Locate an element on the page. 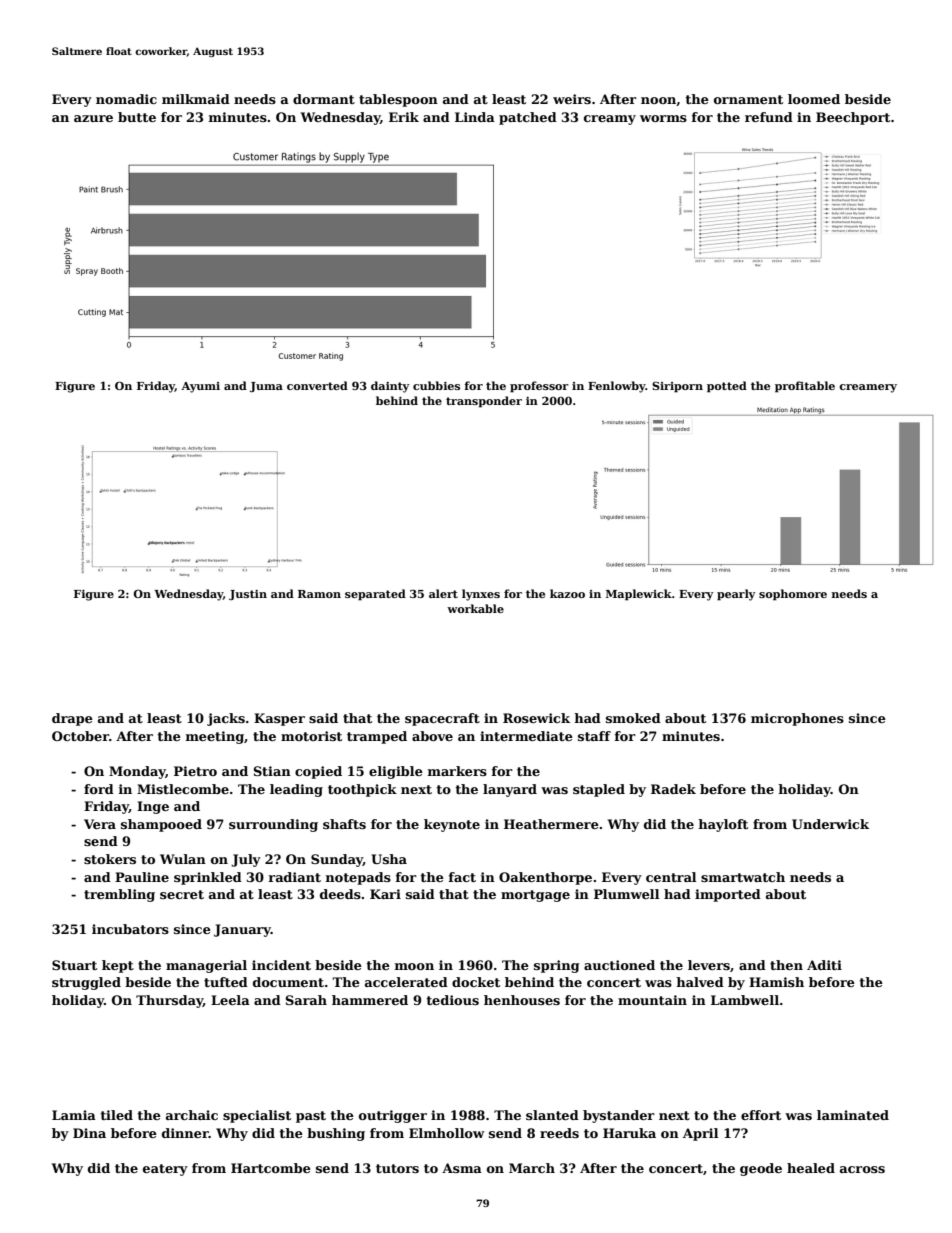 Image resolution: width=952 pixels, height=1233 pixels. healed is located at coordinates (811, 1168).
